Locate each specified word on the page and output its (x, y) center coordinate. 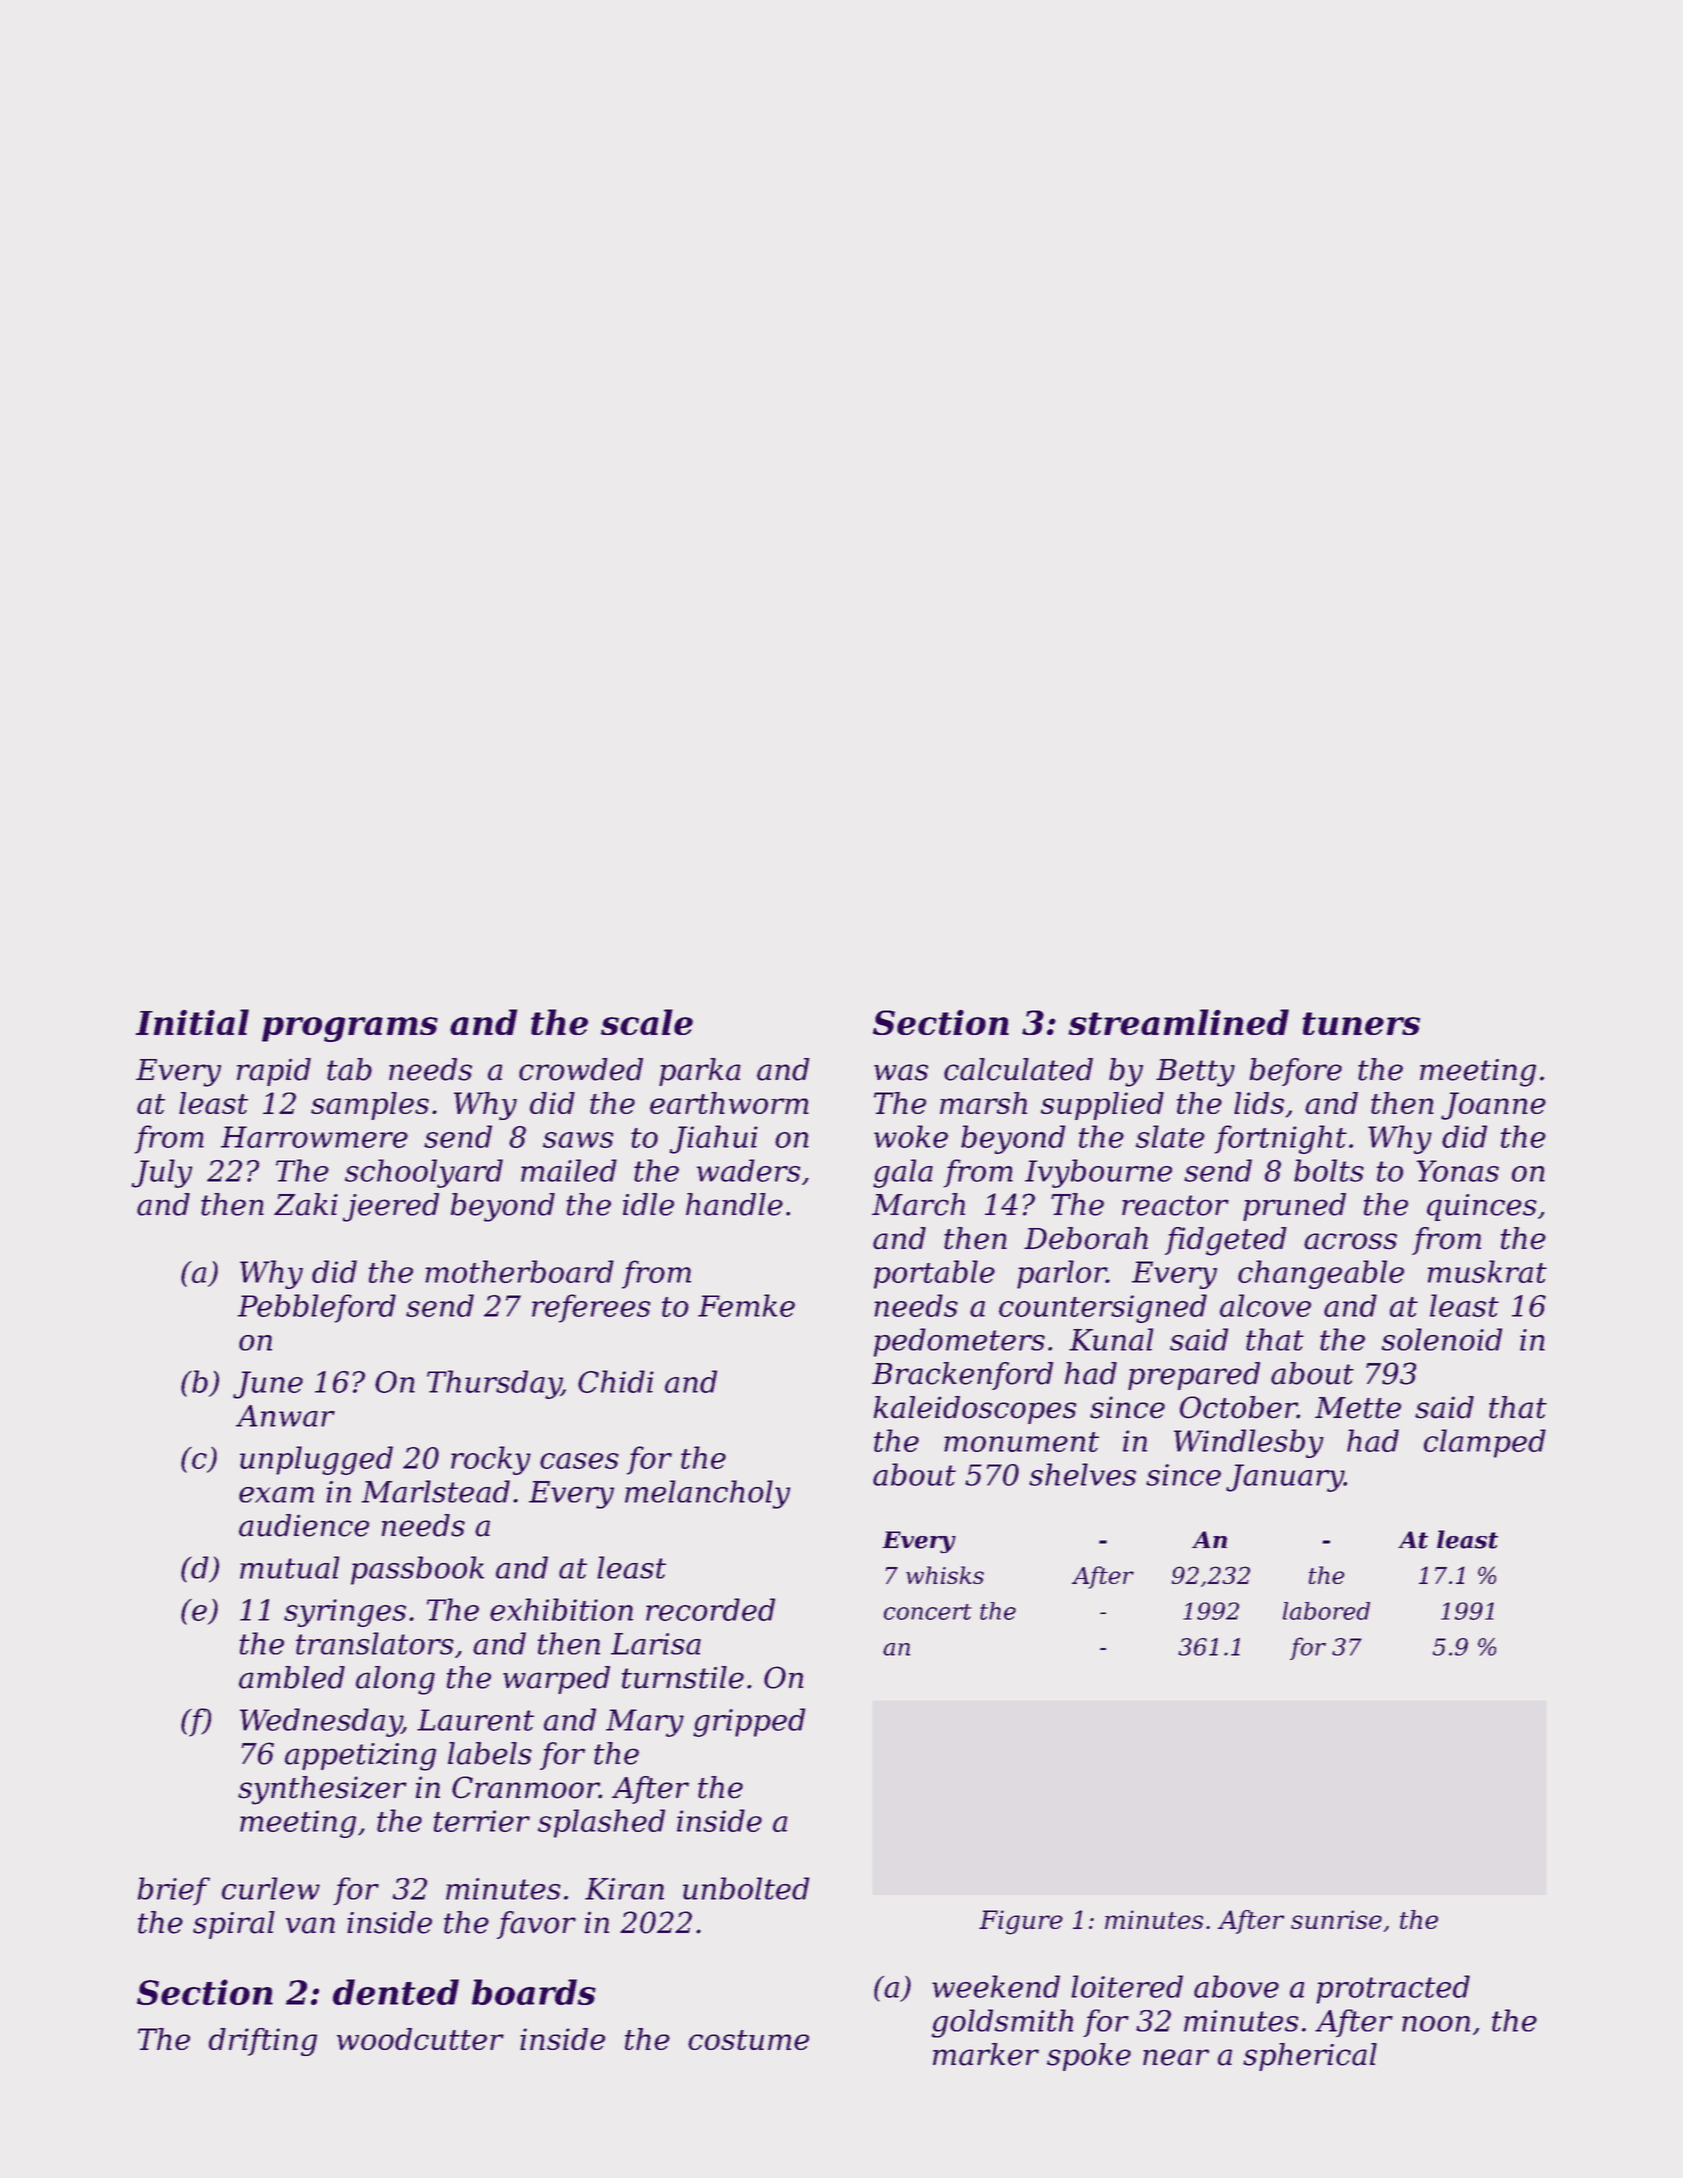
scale (647, 1022)
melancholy (707, 1494)
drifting (263, 2042)
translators (375, 1643)
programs (350, 1029)
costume (748, 2040)
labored (1326, 1611)
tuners (1361, 1023)
